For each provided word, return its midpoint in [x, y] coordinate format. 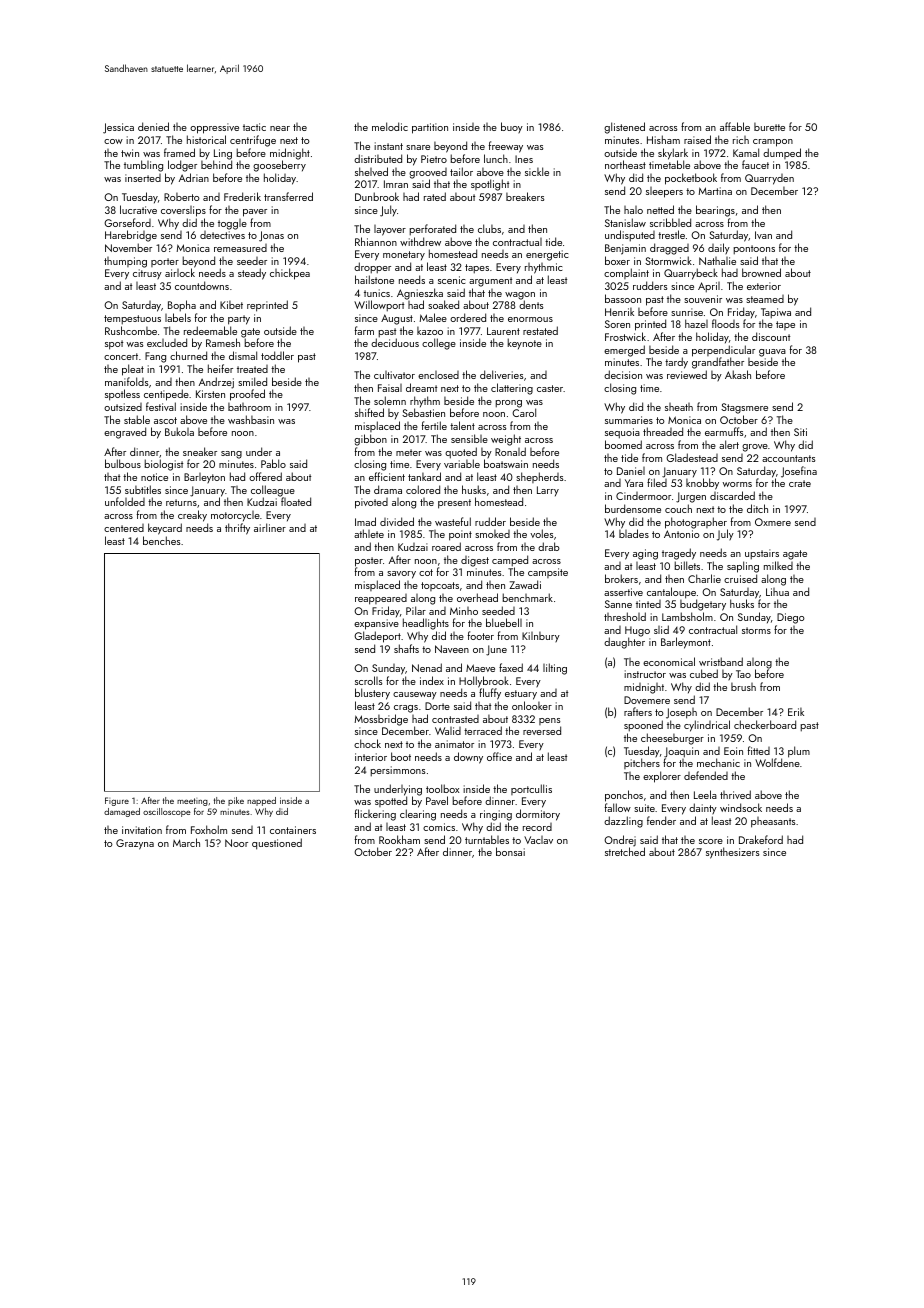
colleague [273, 491]
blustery [372, 694]
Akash [738, 374]
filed [657, 482]
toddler [277, 355]
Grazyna [135, 844]
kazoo [430, 331]
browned [761, 272]
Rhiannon [376, 241]
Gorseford [127, 222]
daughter [624, 643]
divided [397, 521]
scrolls [368, 680]
